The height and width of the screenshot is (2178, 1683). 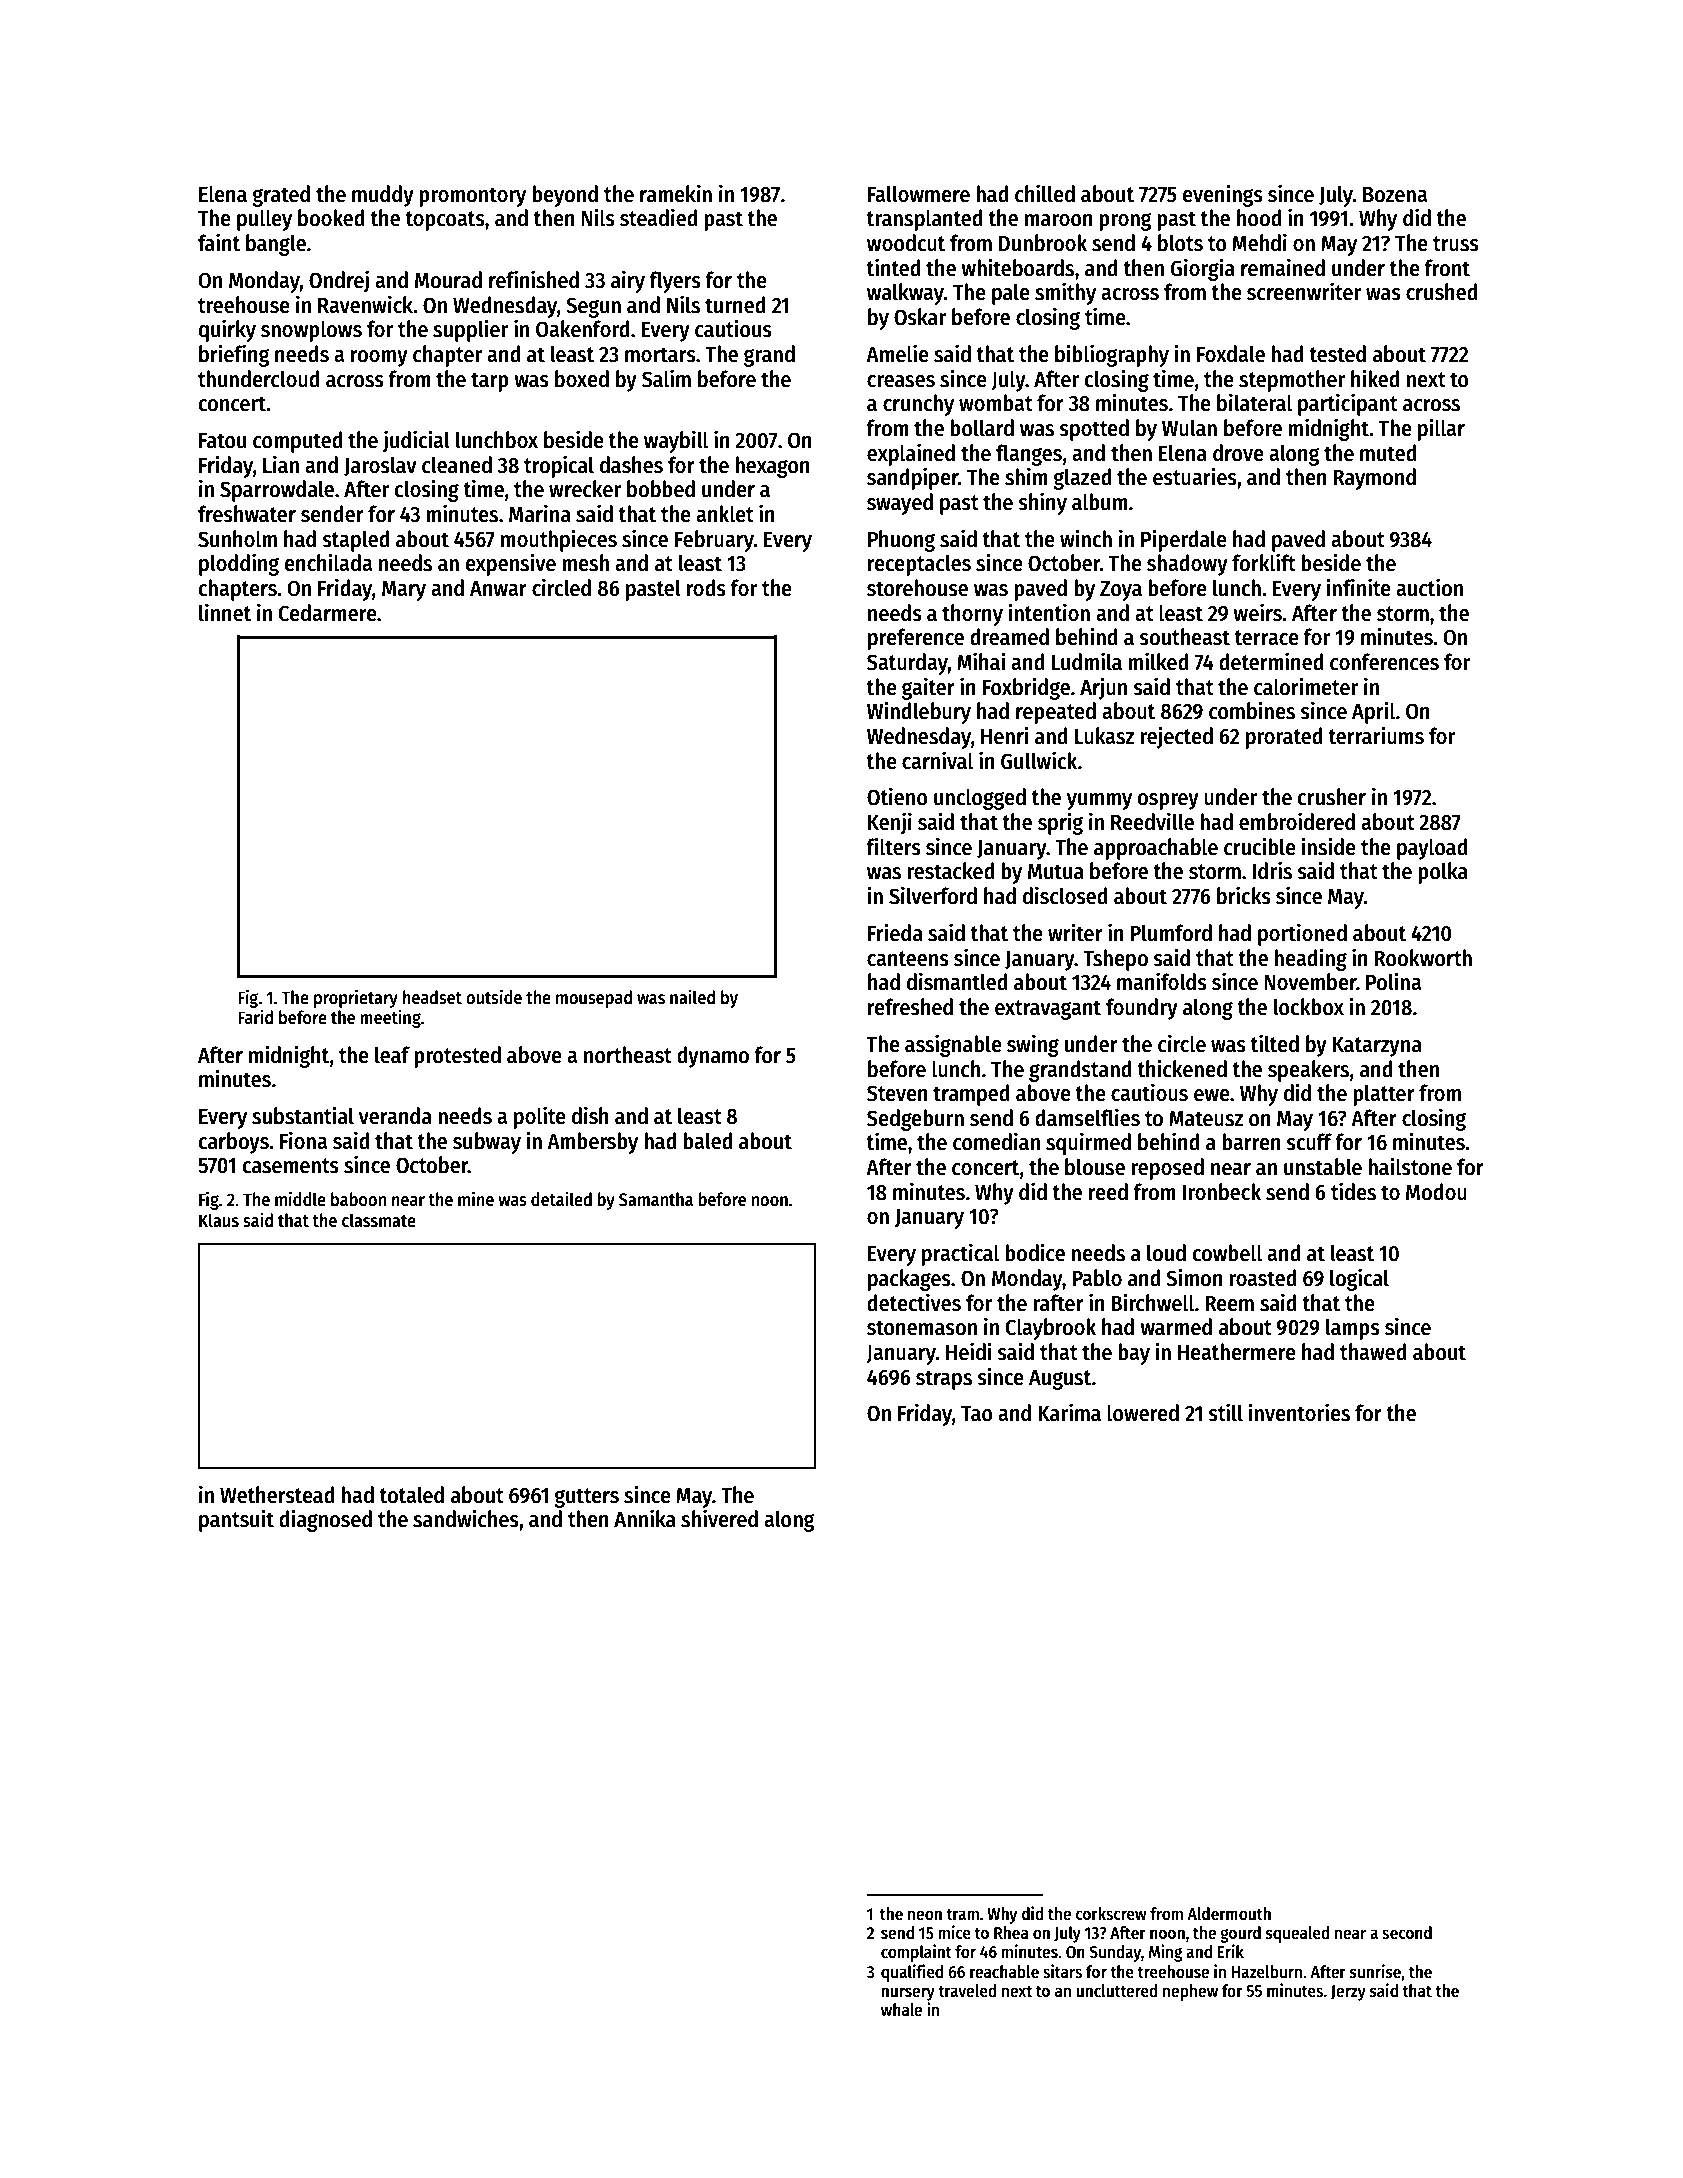 I want to click on Cedarmere, so click(x=328, y=613).
